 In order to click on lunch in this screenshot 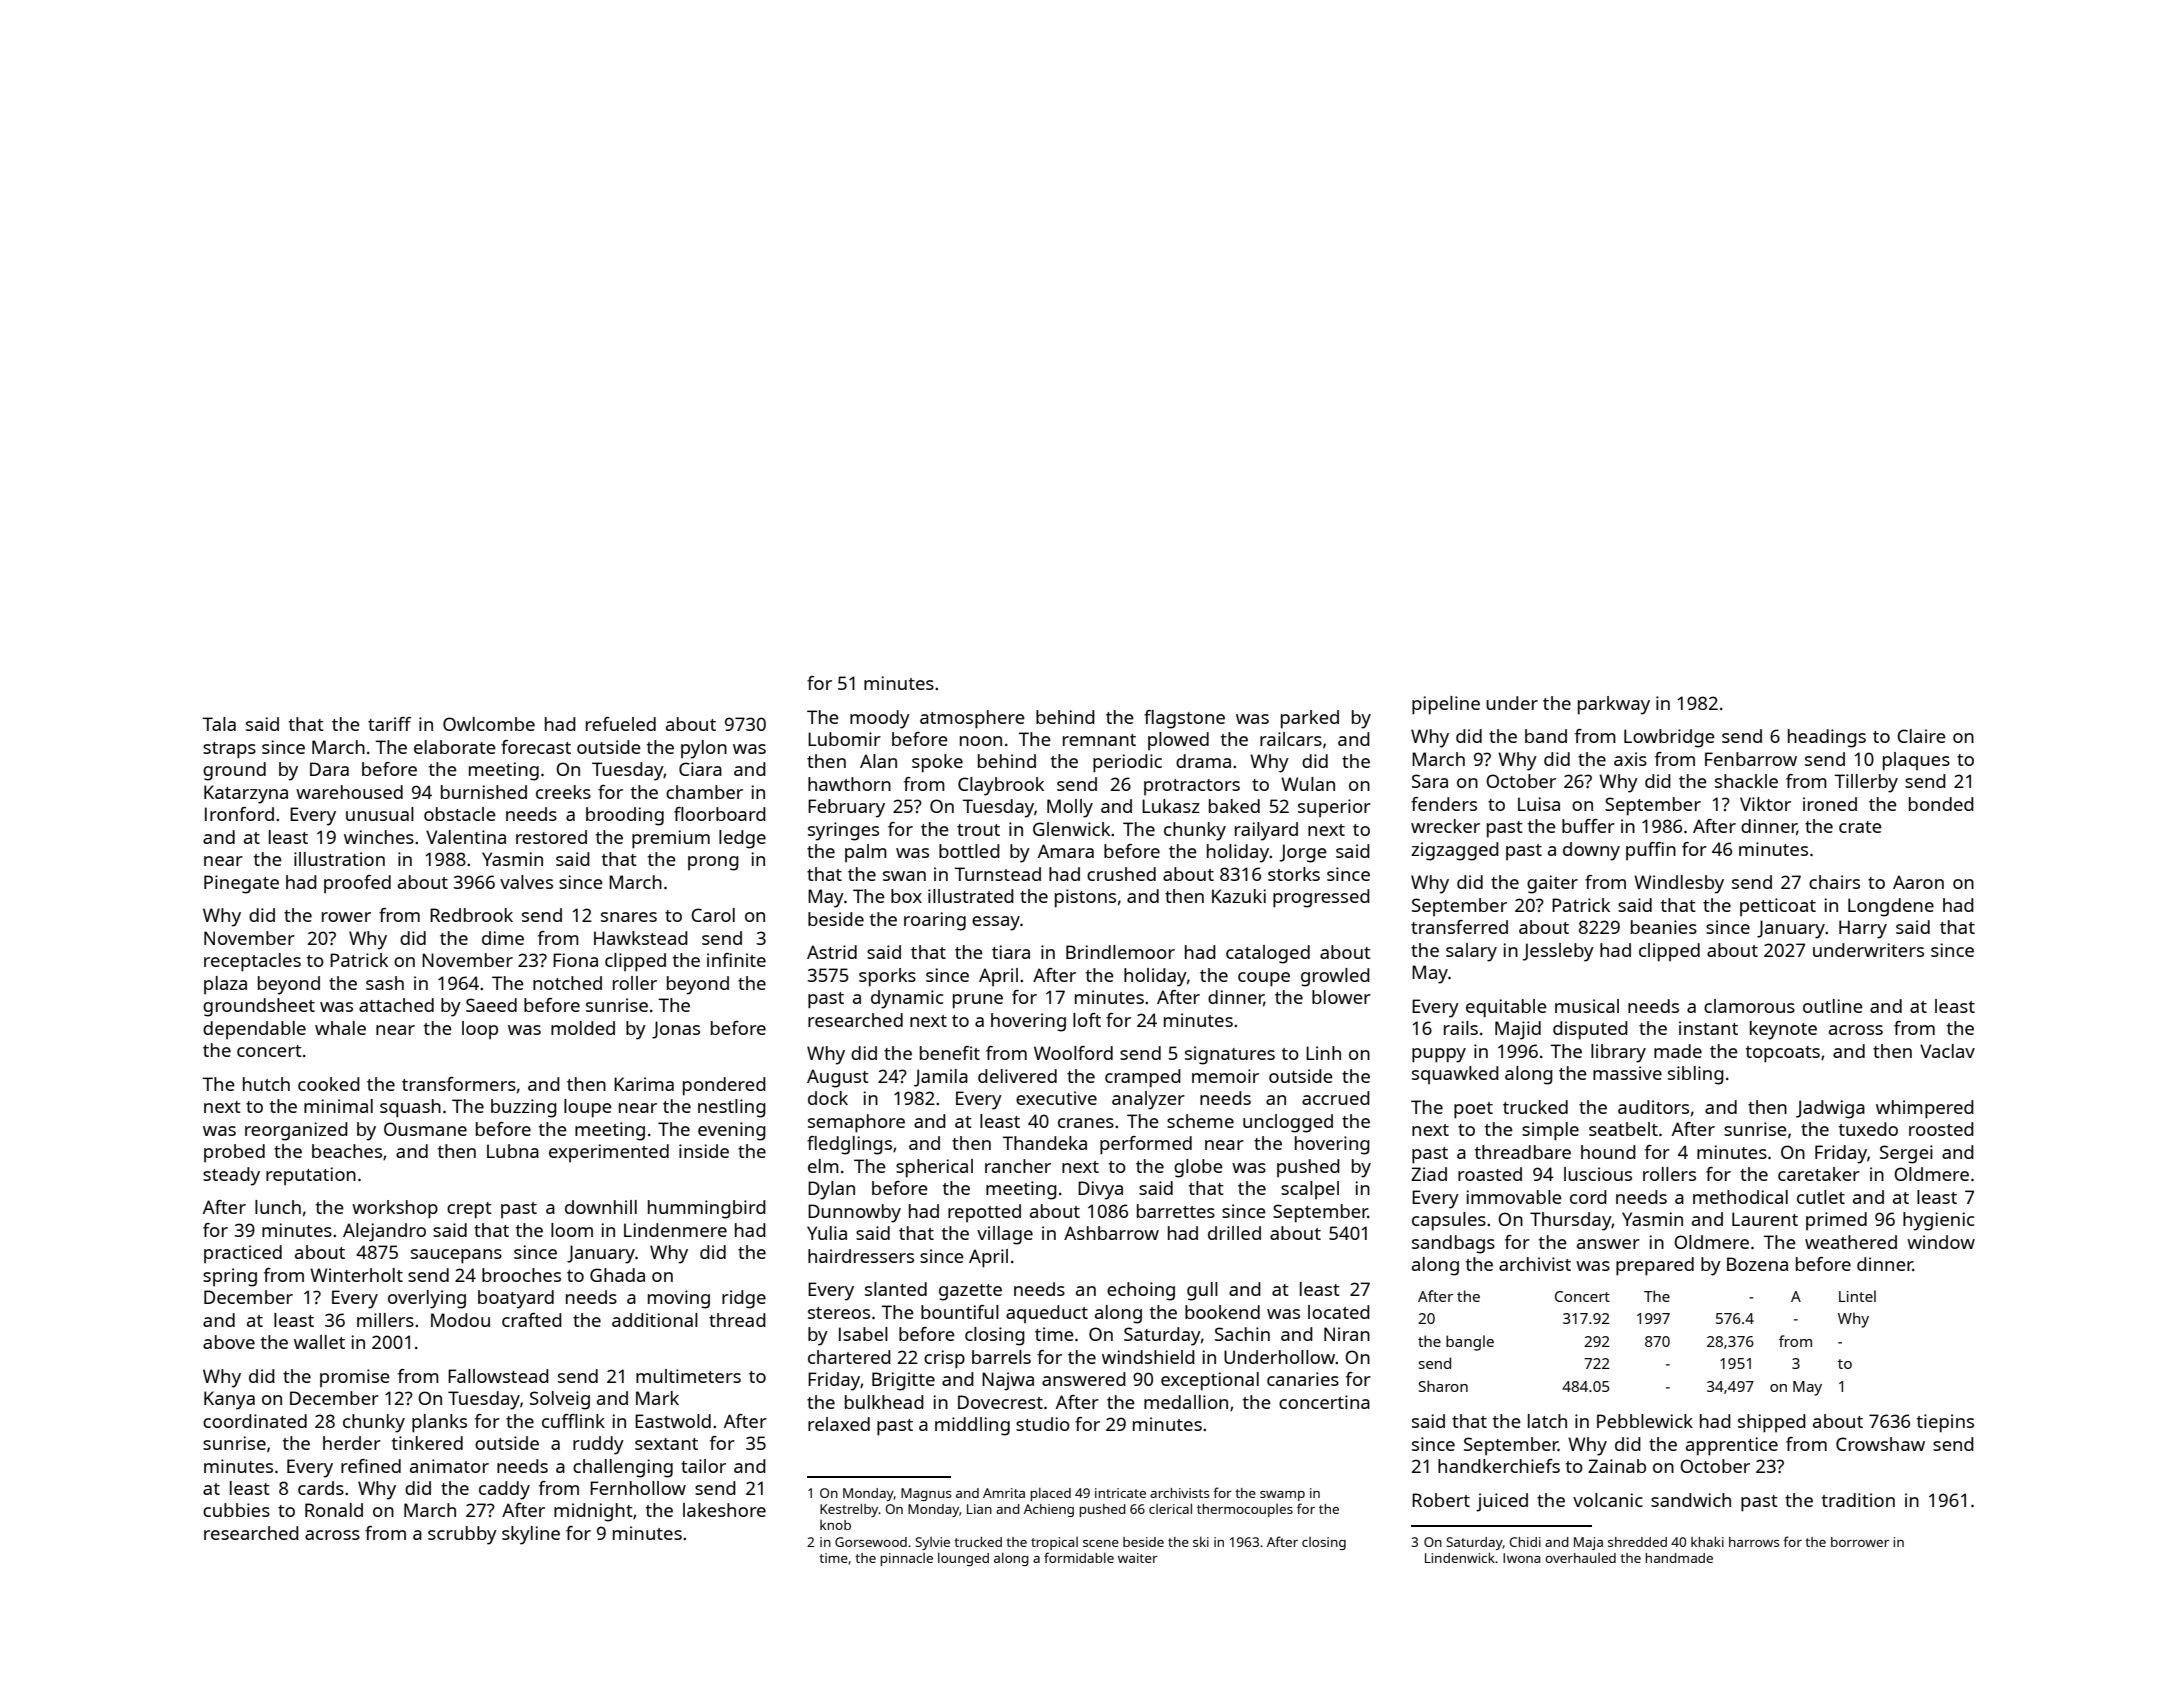, I will do `click(278, 1207)`.
